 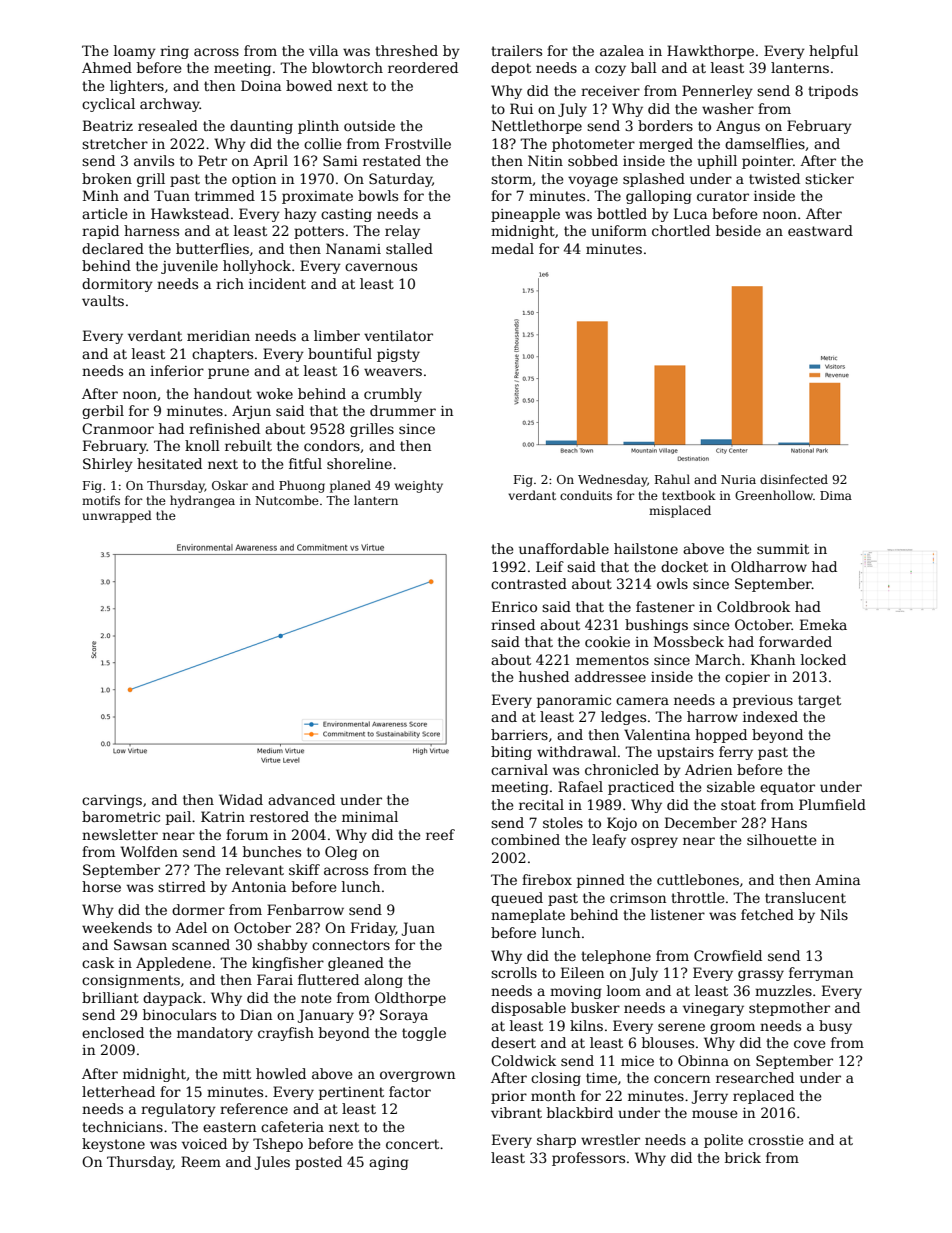 What do you see at coordinates (389, 1163) in the screenshot?
I see `aging` at bounding box center [389, 1163].
